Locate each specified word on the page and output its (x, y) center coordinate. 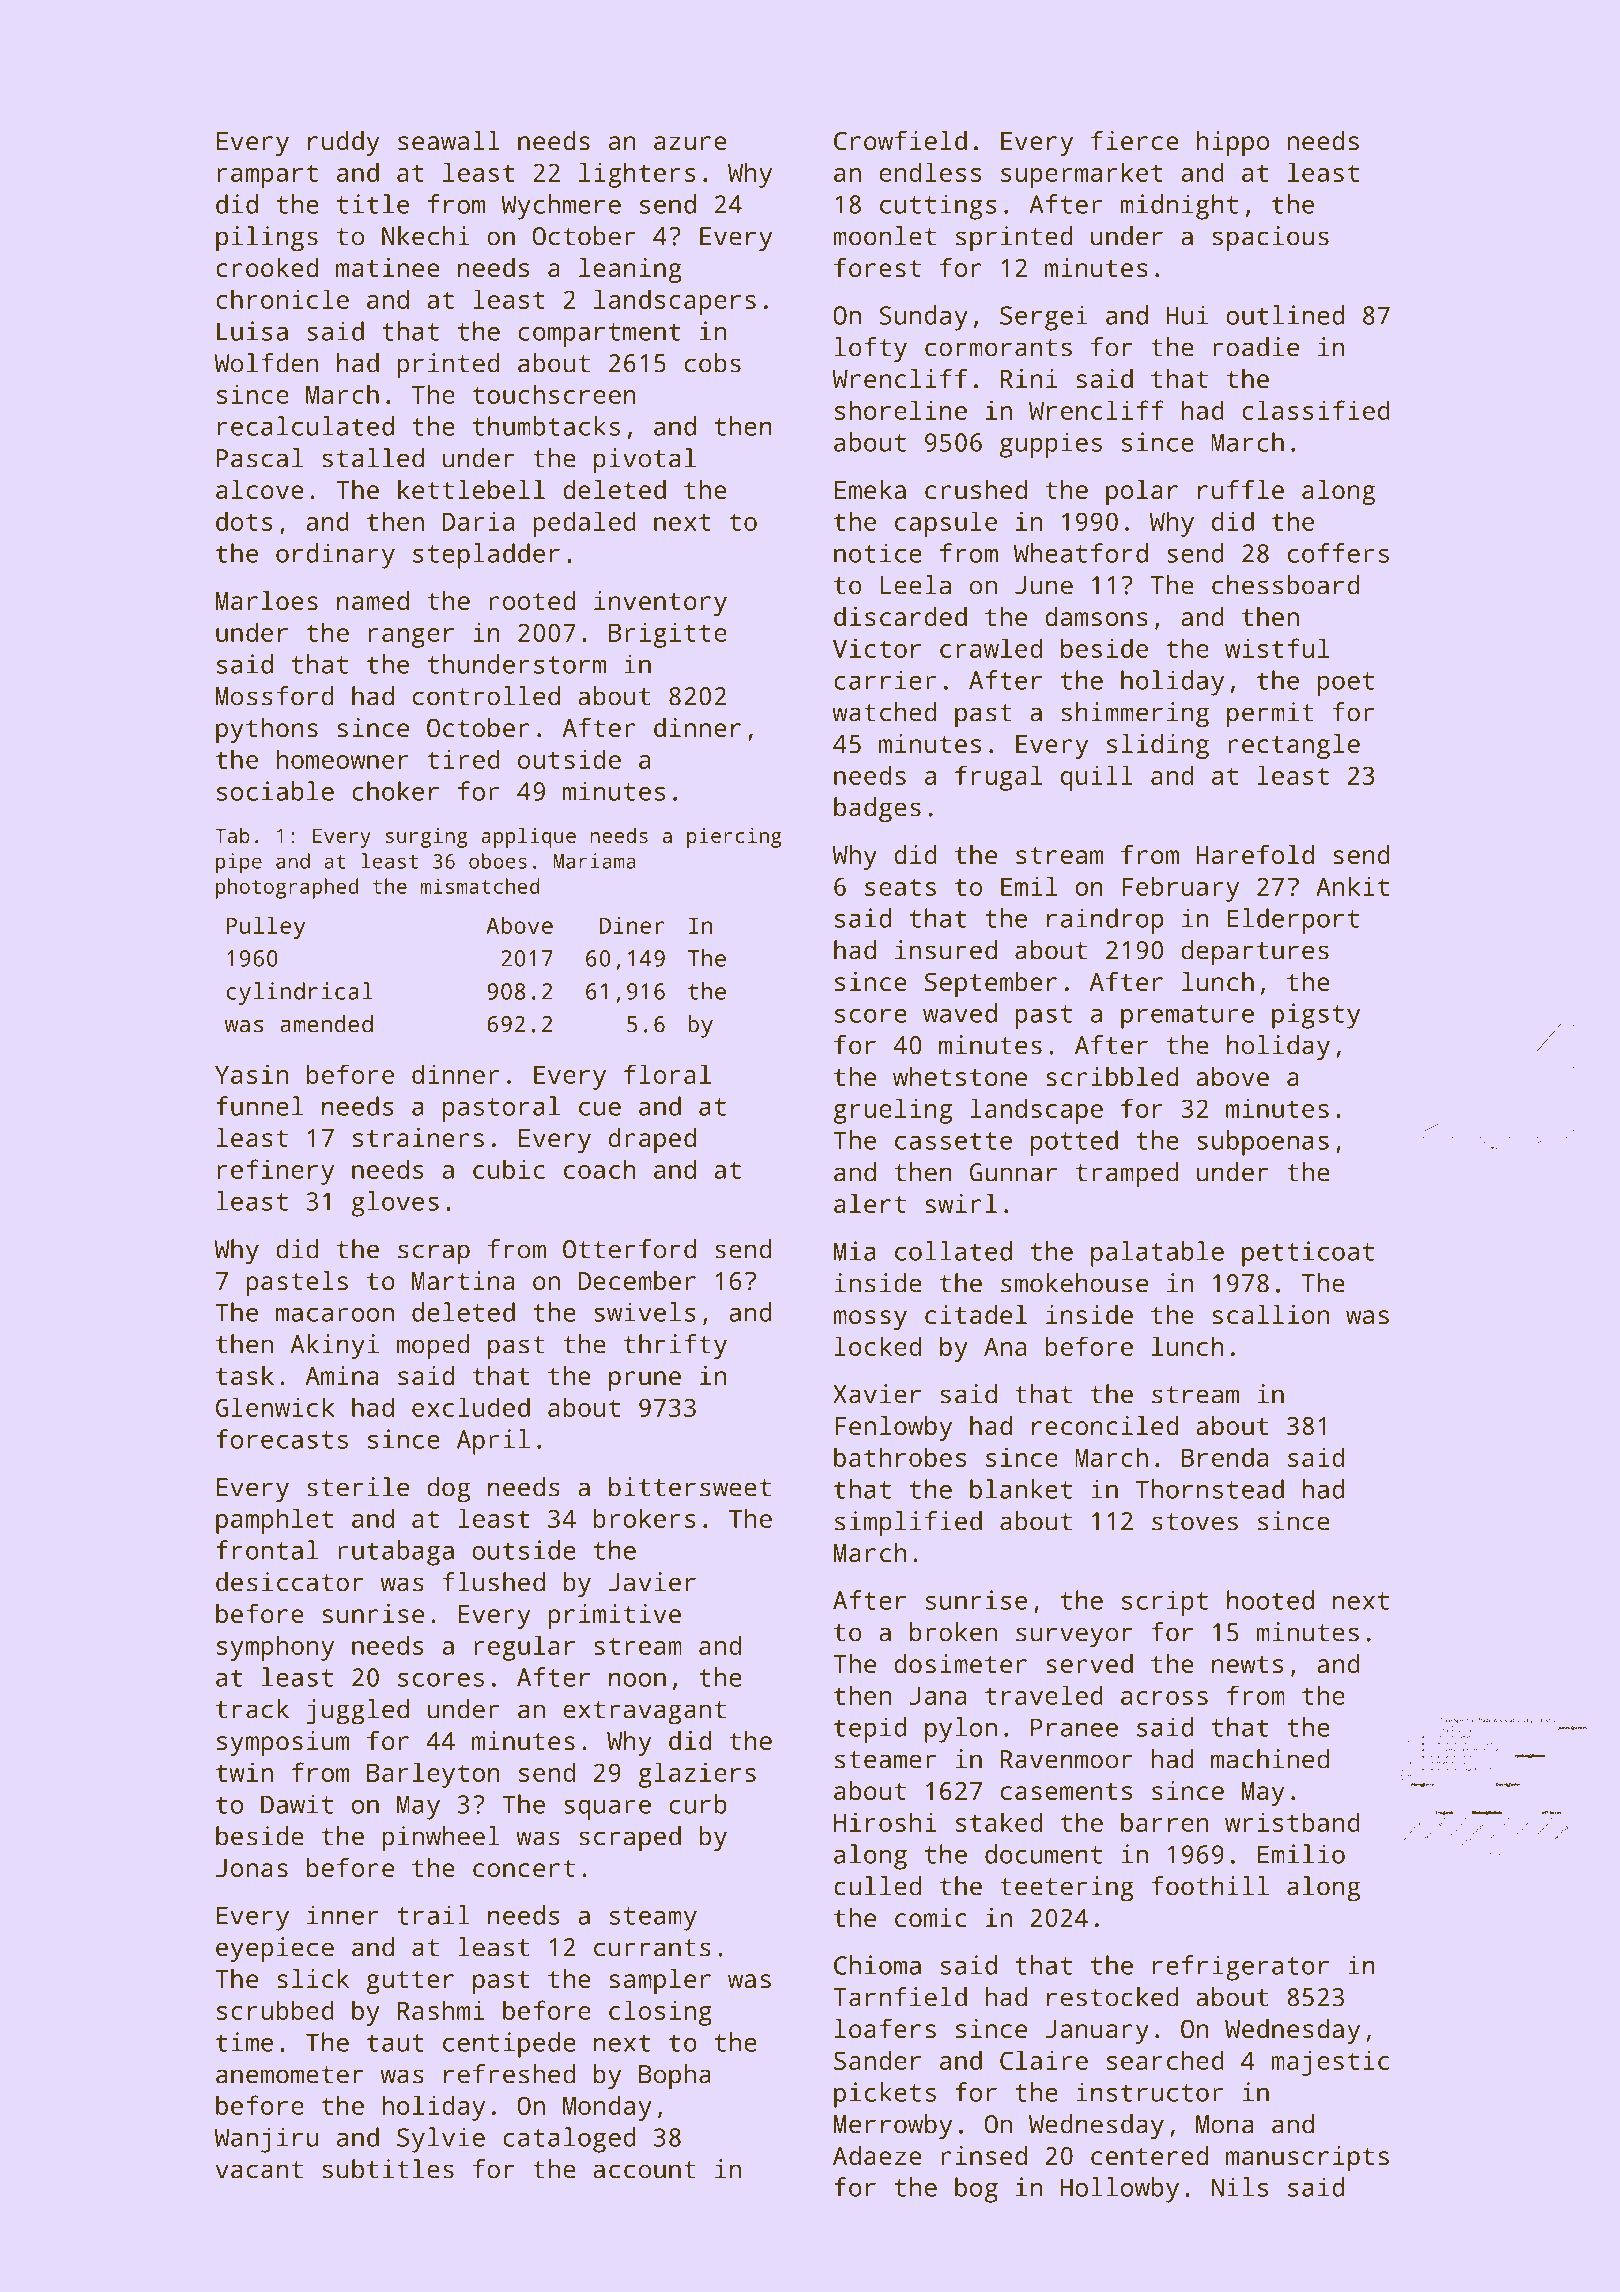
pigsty (1316, 1016)
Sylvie (441, 2140)
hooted (1270, 1600)
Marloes (267, 600)
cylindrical (299, 993)
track (252, 1709)
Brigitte (668, 635)
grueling (893, 1111)
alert (870, 1203)
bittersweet (690, 1487)
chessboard (1286, 585)
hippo (1233, 143)
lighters (637, 175)
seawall (449, 140)
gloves (395, 1204)
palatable (1157, 1254)
